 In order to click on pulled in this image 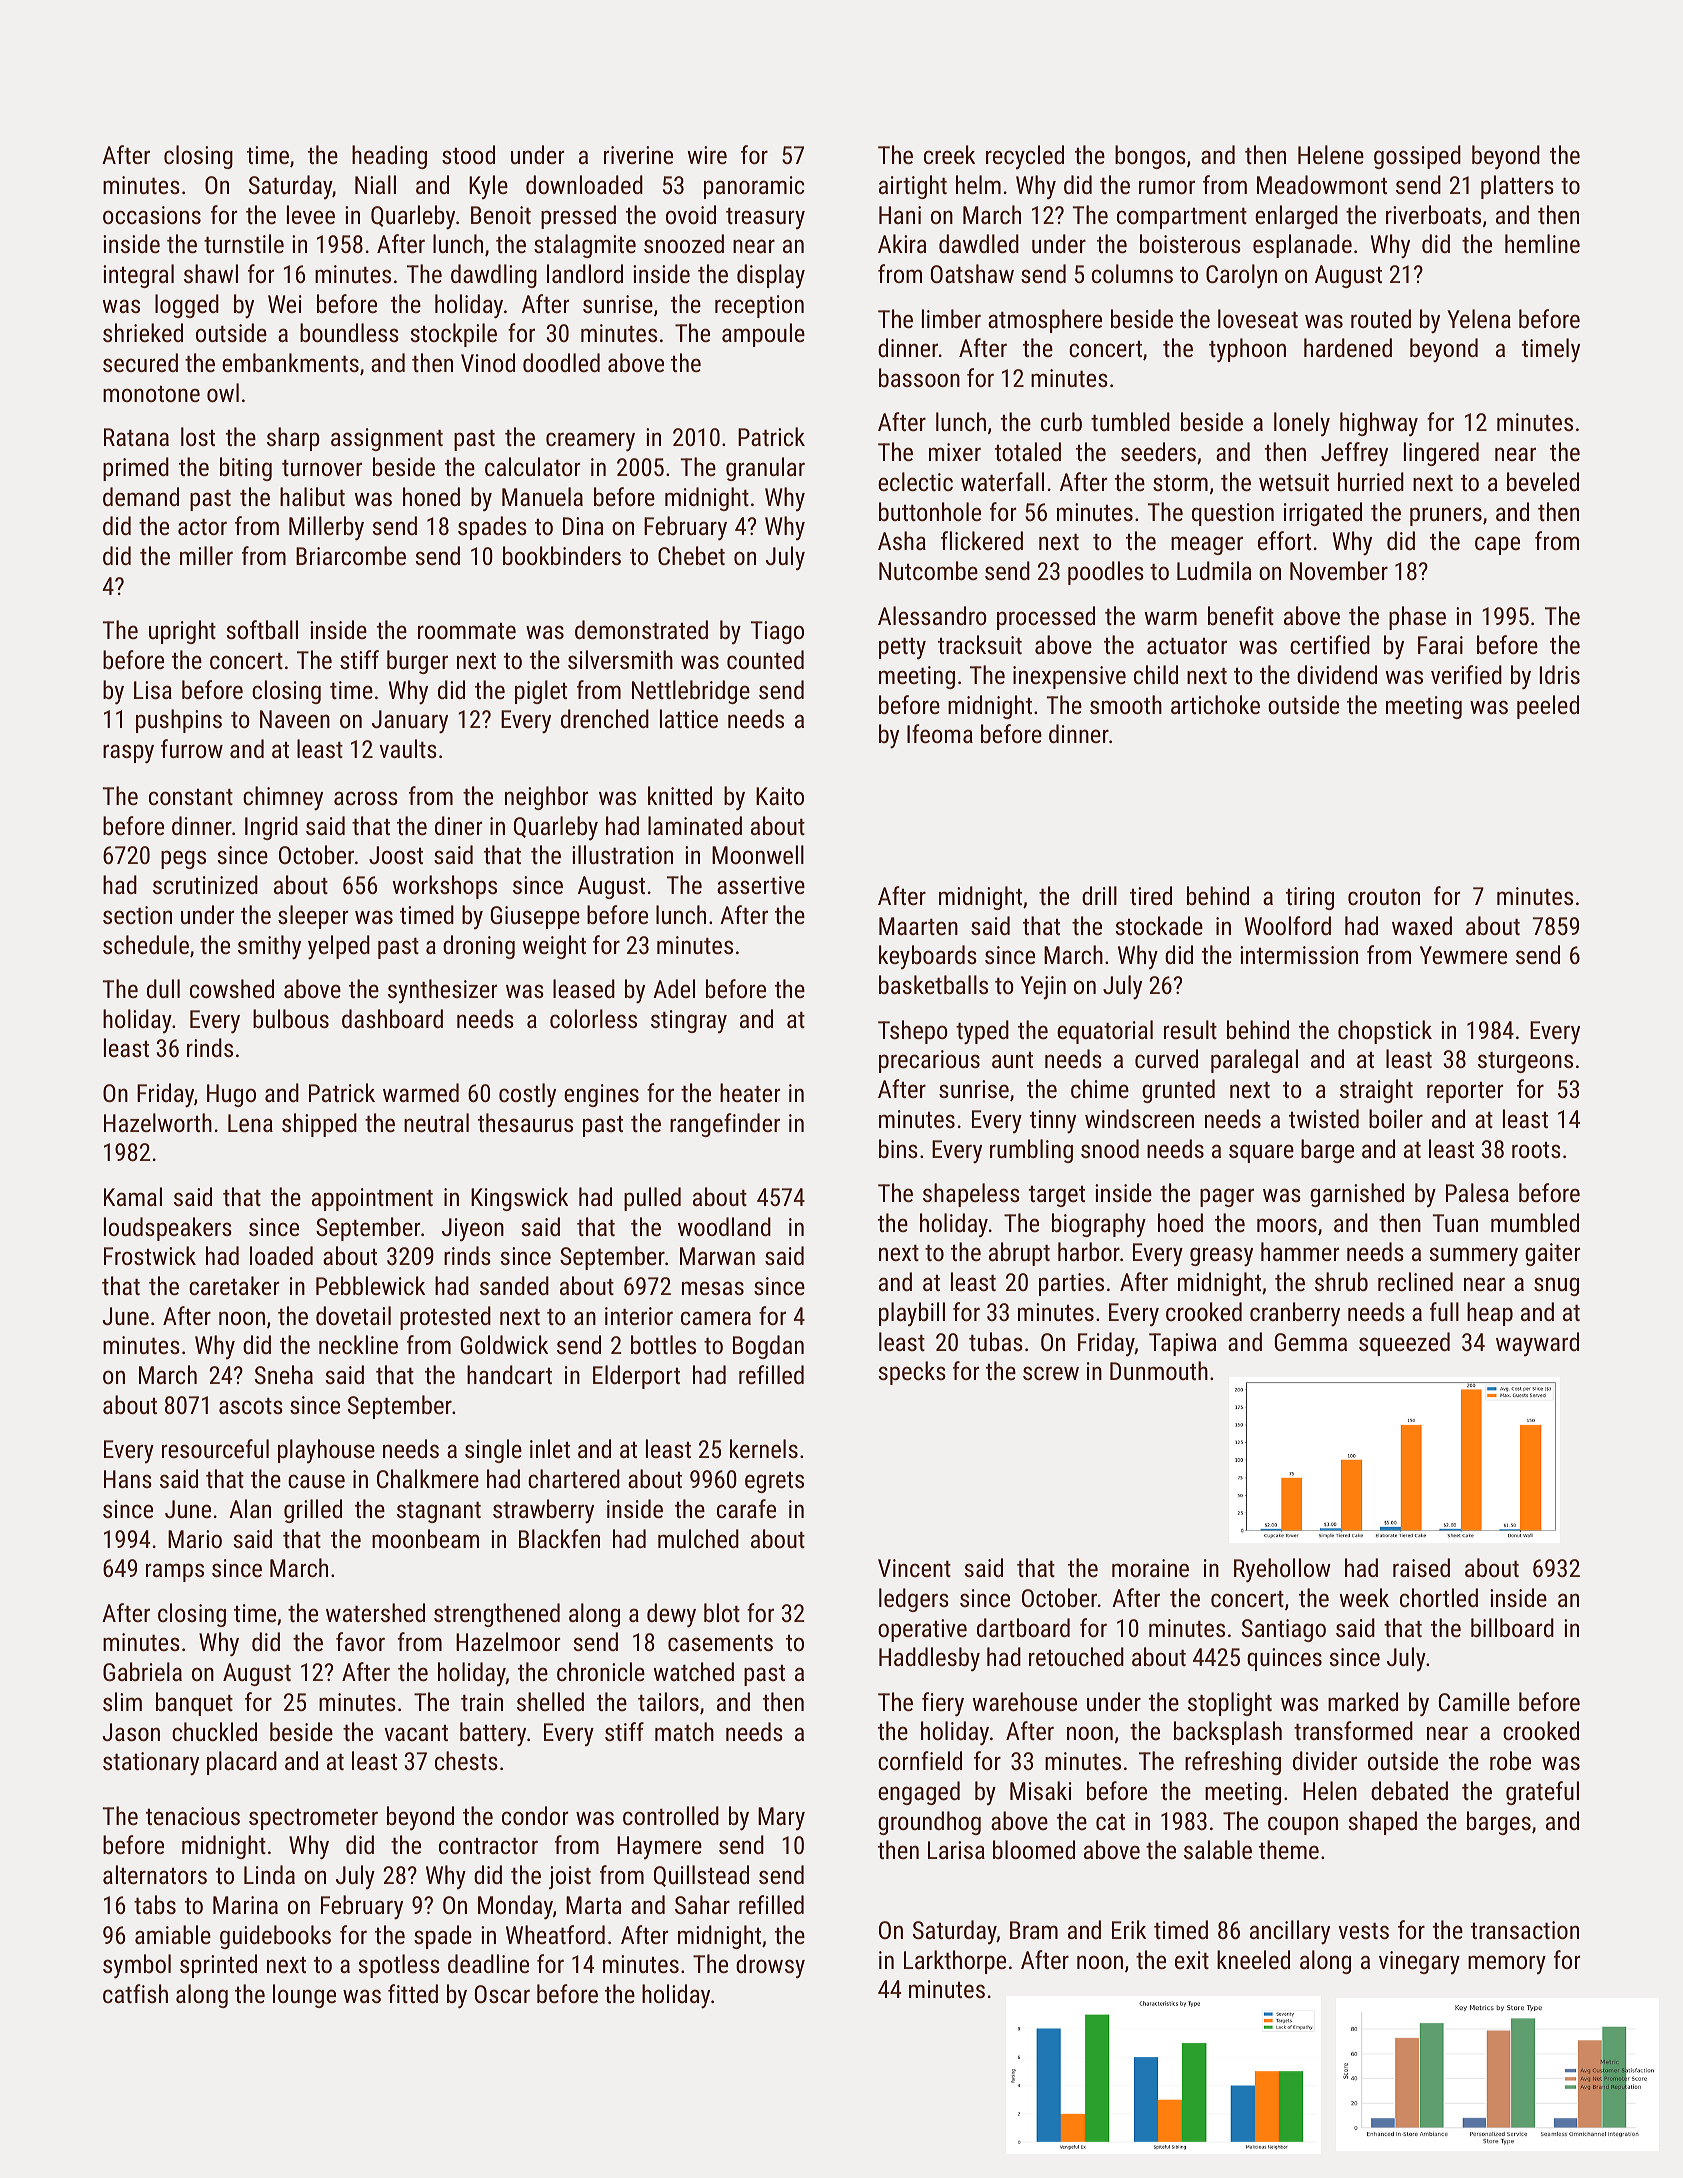, I will do `click(652, 1199)`.
